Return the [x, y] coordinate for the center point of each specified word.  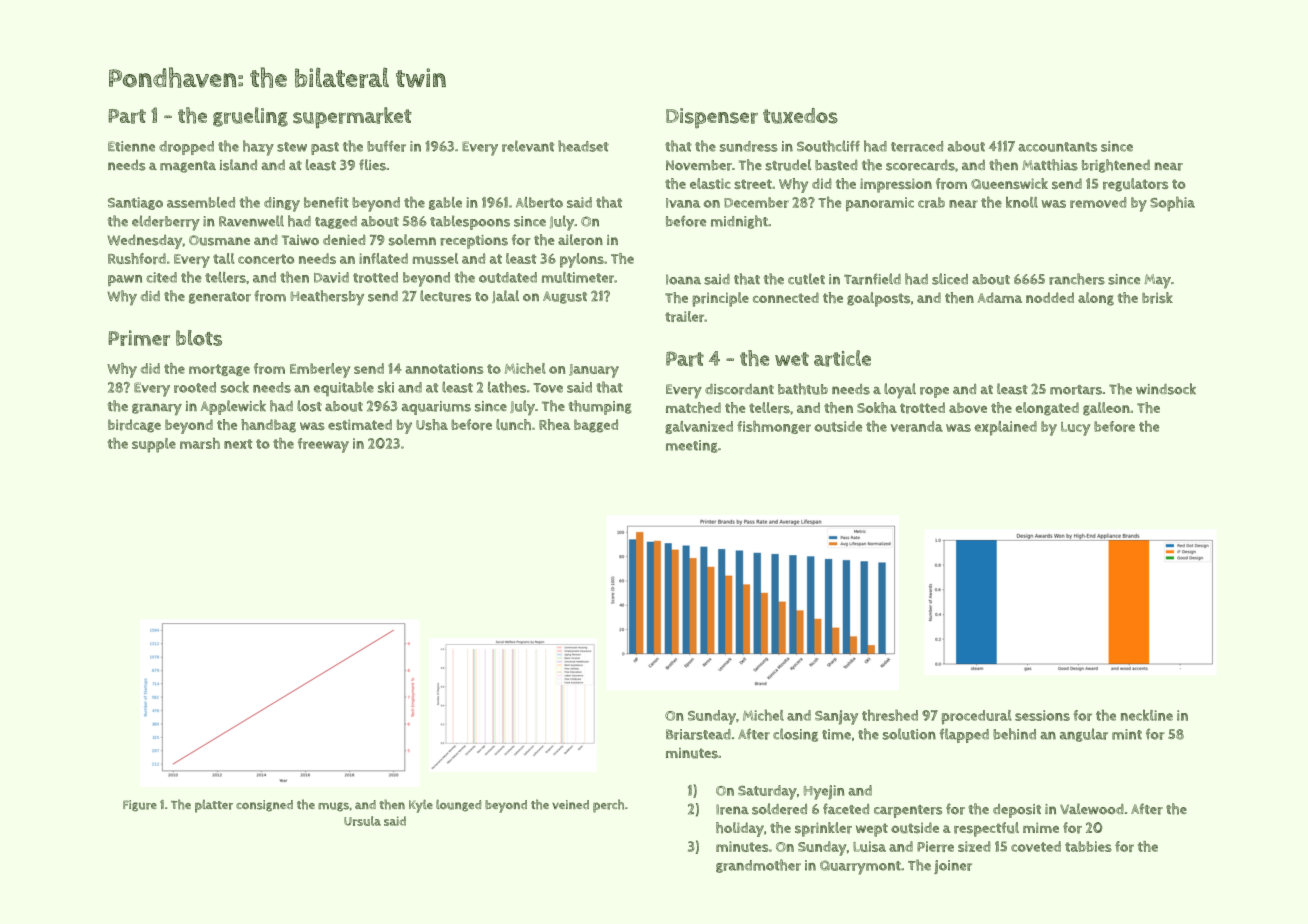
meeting [692, 446]
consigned [264, 806]
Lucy [1075, 429]
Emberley [320, 370]
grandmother [758, 866]
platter [214, 806]
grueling [250, 117]
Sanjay [836, 717]
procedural [977, 717]
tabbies [1088, 846]
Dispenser [712, 118]
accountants [1057, 147]
